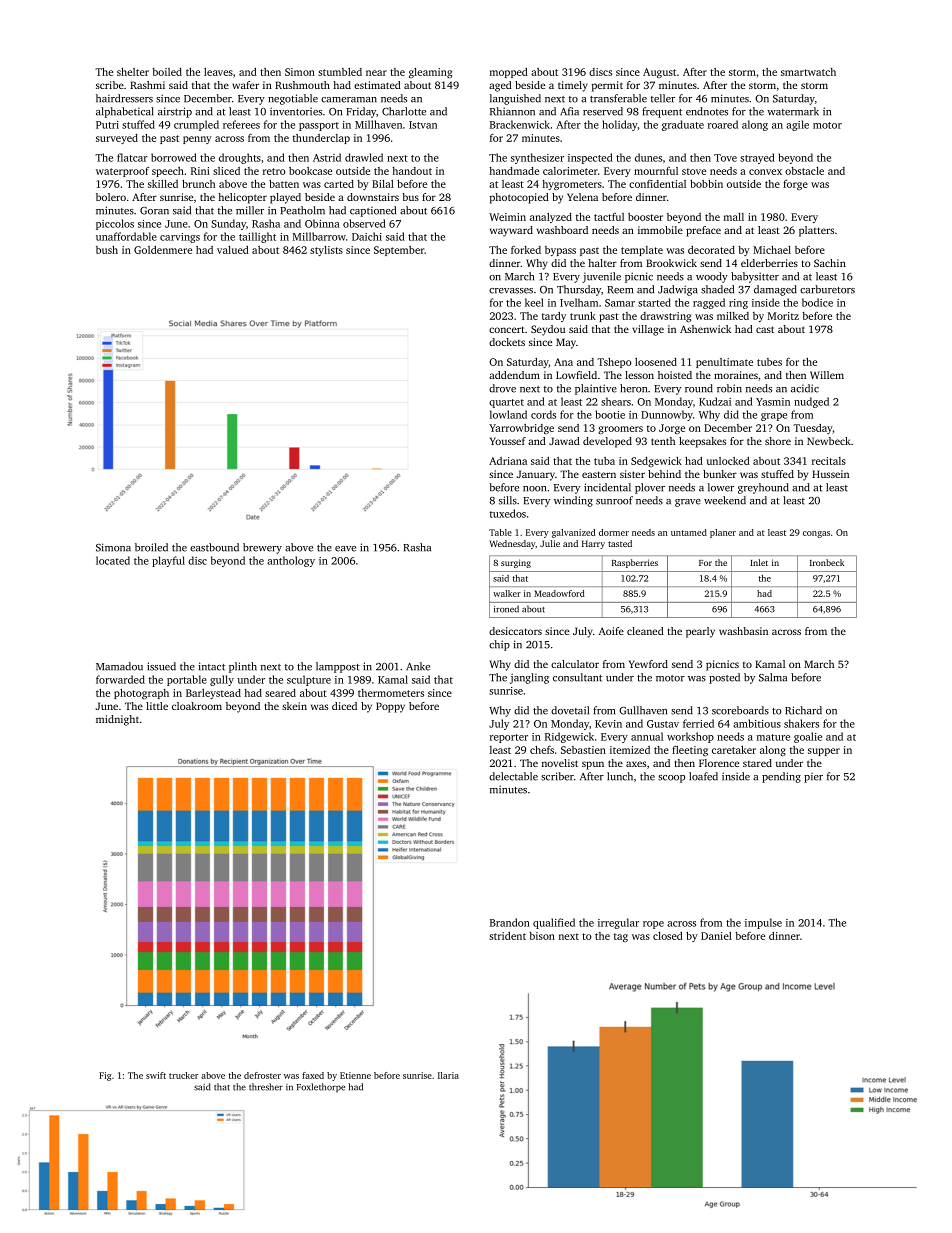 This screenshot has height=1233, width=952. I want to click on little, so click(157, 706).
